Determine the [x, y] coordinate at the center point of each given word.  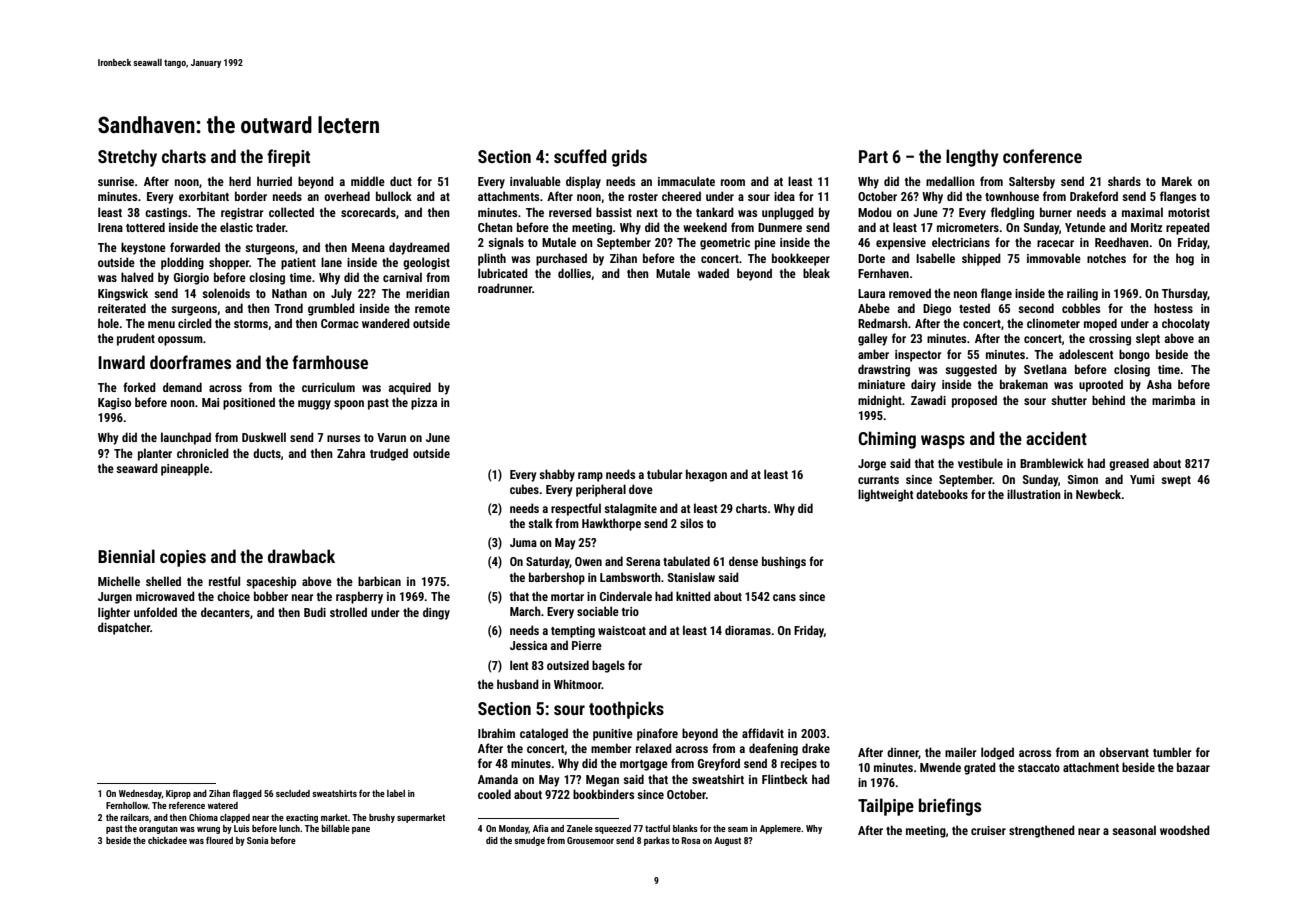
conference [1042, 156]
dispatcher [124, 628]
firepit [288, 158]
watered [223, 805]
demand [182, 387]
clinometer [1053, 323]
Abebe [874, 308]
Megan [602, 781]
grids [629, 158]
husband [518, 684]
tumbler [1172, 752]
